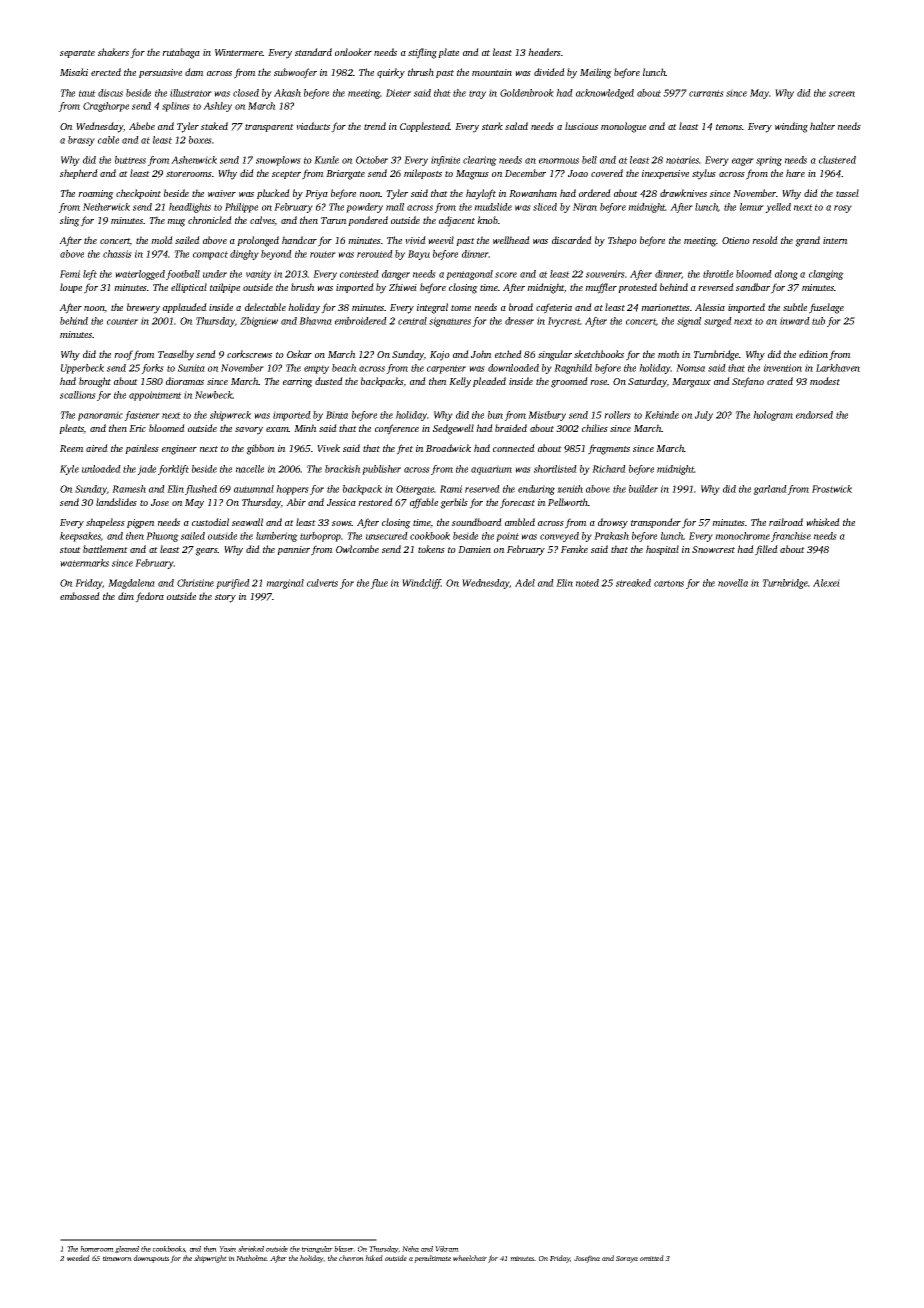 This screenshot has width=924, height=1308. What do you see at coordinates (652, 1258) in the screenshot?
I see `omitted` at bounding box center [652, 1258].
